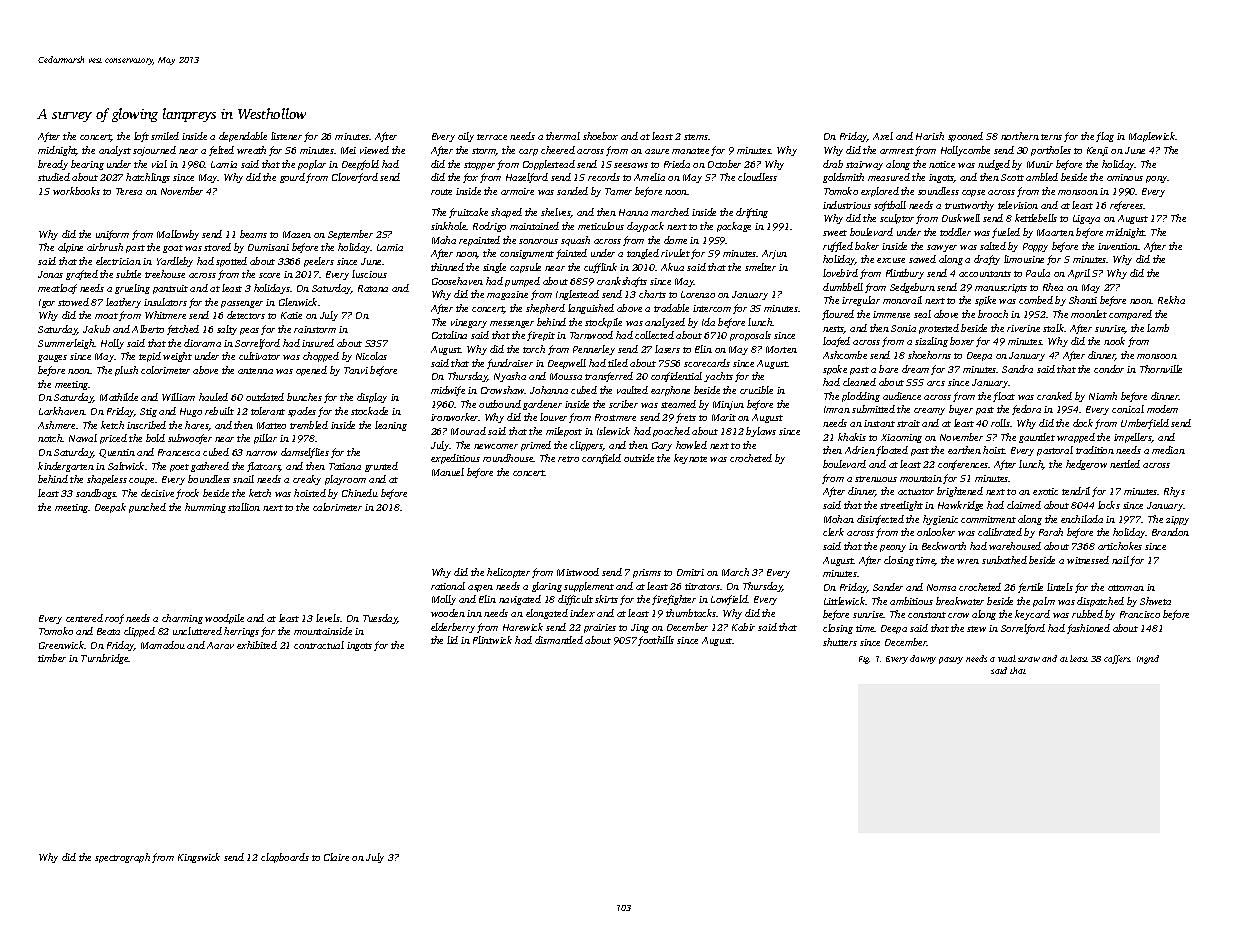 Image resolution: width=1233 pixels, height=952 pixels. I want to click on loft, so click(141, 137).
